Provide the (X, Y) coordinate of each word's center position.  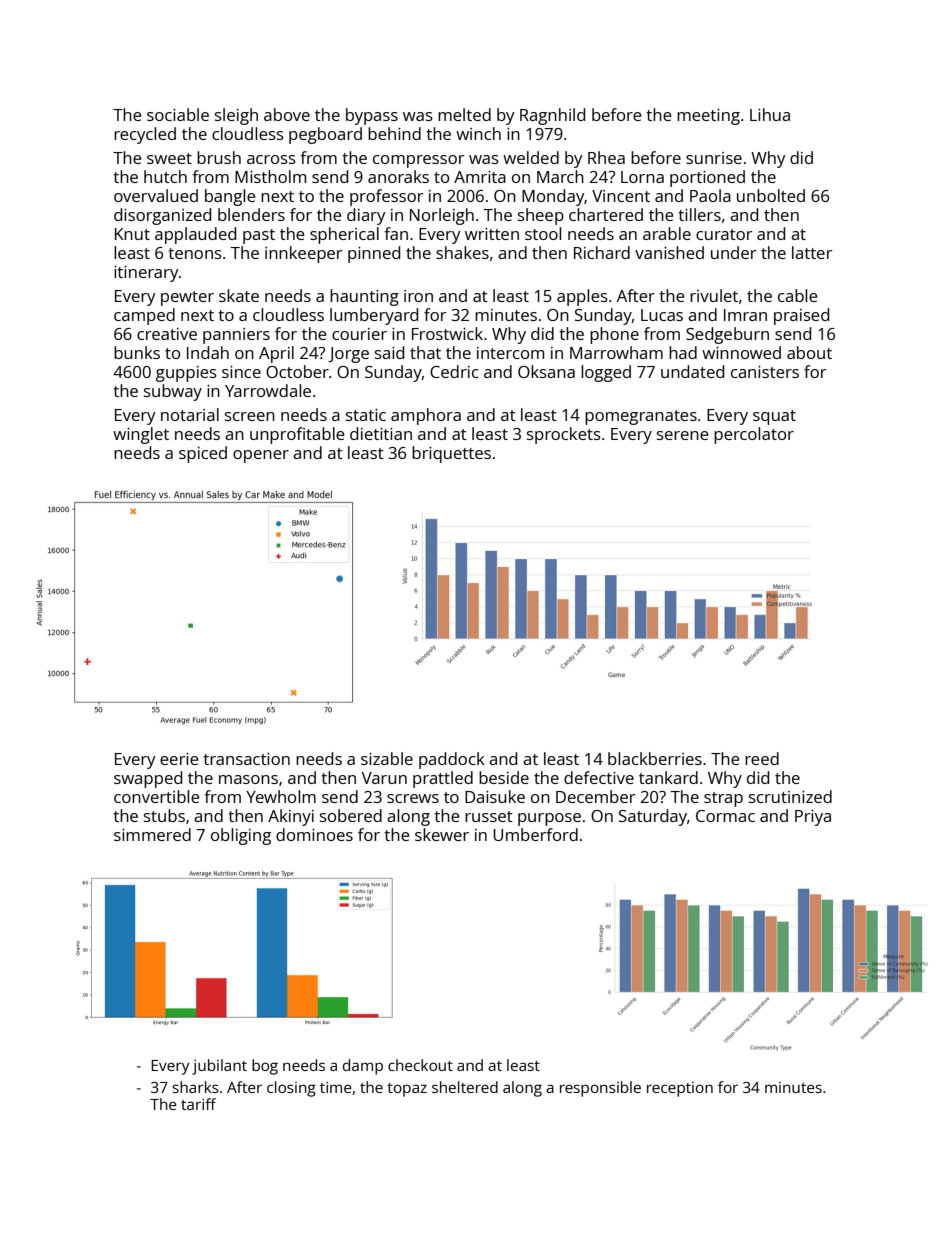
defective (599, 777)
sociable (178, 114)
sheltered (465, 1087)
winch (478, 133)
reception (680, 1089)
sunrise (714, 158)
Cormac (725, 816)
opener (261, 456)
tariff (198, 1104)
